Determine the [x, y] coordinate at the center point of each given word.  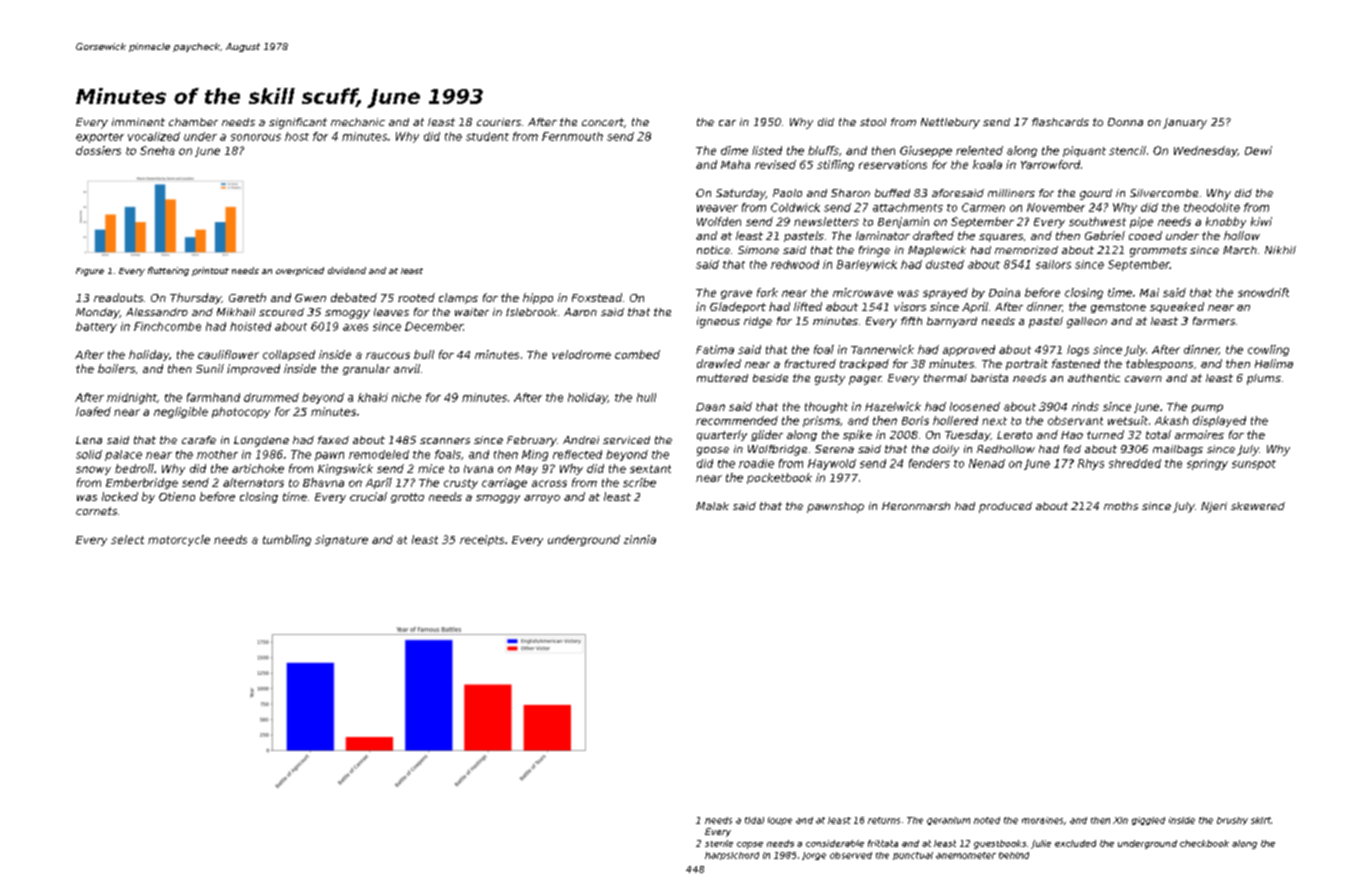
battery [96, 327]
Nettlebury [950, 123]
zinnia [640, 539]
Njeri [1214, 507]
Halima [1274, 363]
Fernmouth [572, 136]
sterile [719, 843]
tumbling [287, 540]
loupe [780, 821]
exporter [100, 138]
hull [646, 397]
